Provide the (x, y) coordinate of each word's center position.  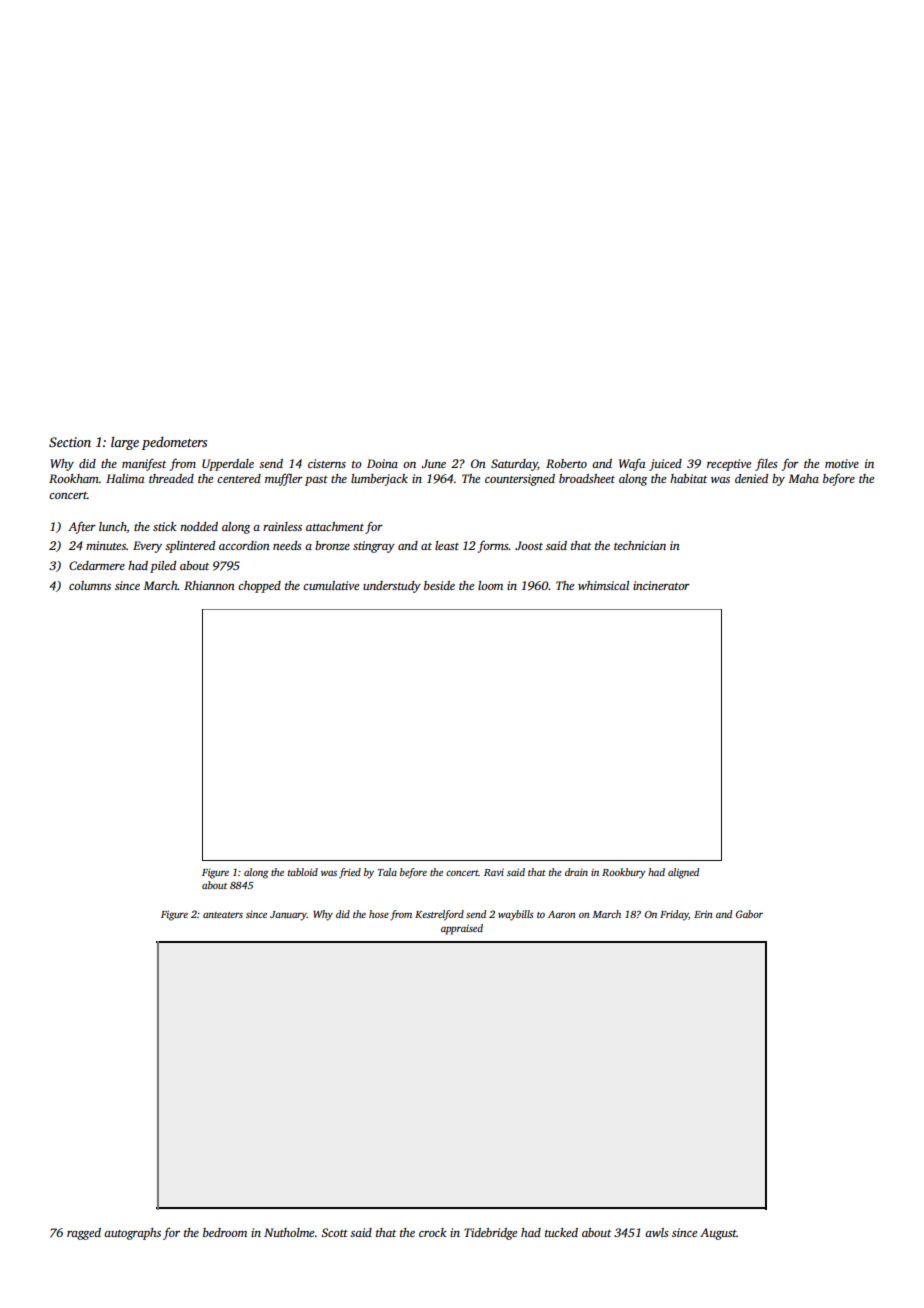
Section (70, 442)
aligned (683, 873)
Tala (387, 872)
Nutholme (289, 1232)
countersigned (520, 480)
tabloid (303, 872)
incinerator (661, 585)
